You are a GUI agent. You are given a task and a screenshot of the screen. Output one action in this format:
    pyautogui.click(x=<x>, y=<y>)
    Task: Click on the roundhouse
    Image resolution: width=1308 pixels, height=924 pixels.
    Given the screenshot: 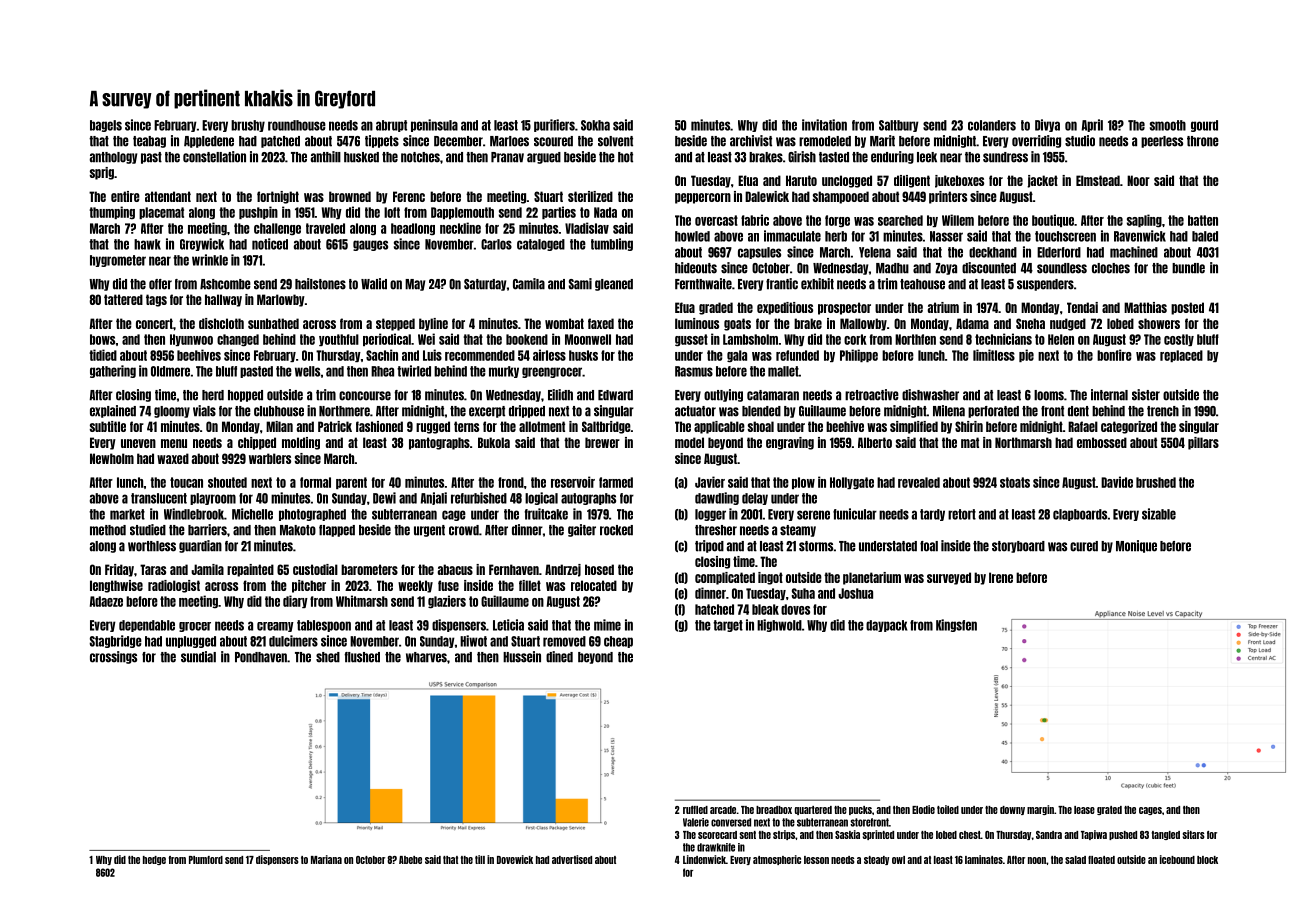 What is the action you would take?
    pyautogui.click(x=297, y=125)
